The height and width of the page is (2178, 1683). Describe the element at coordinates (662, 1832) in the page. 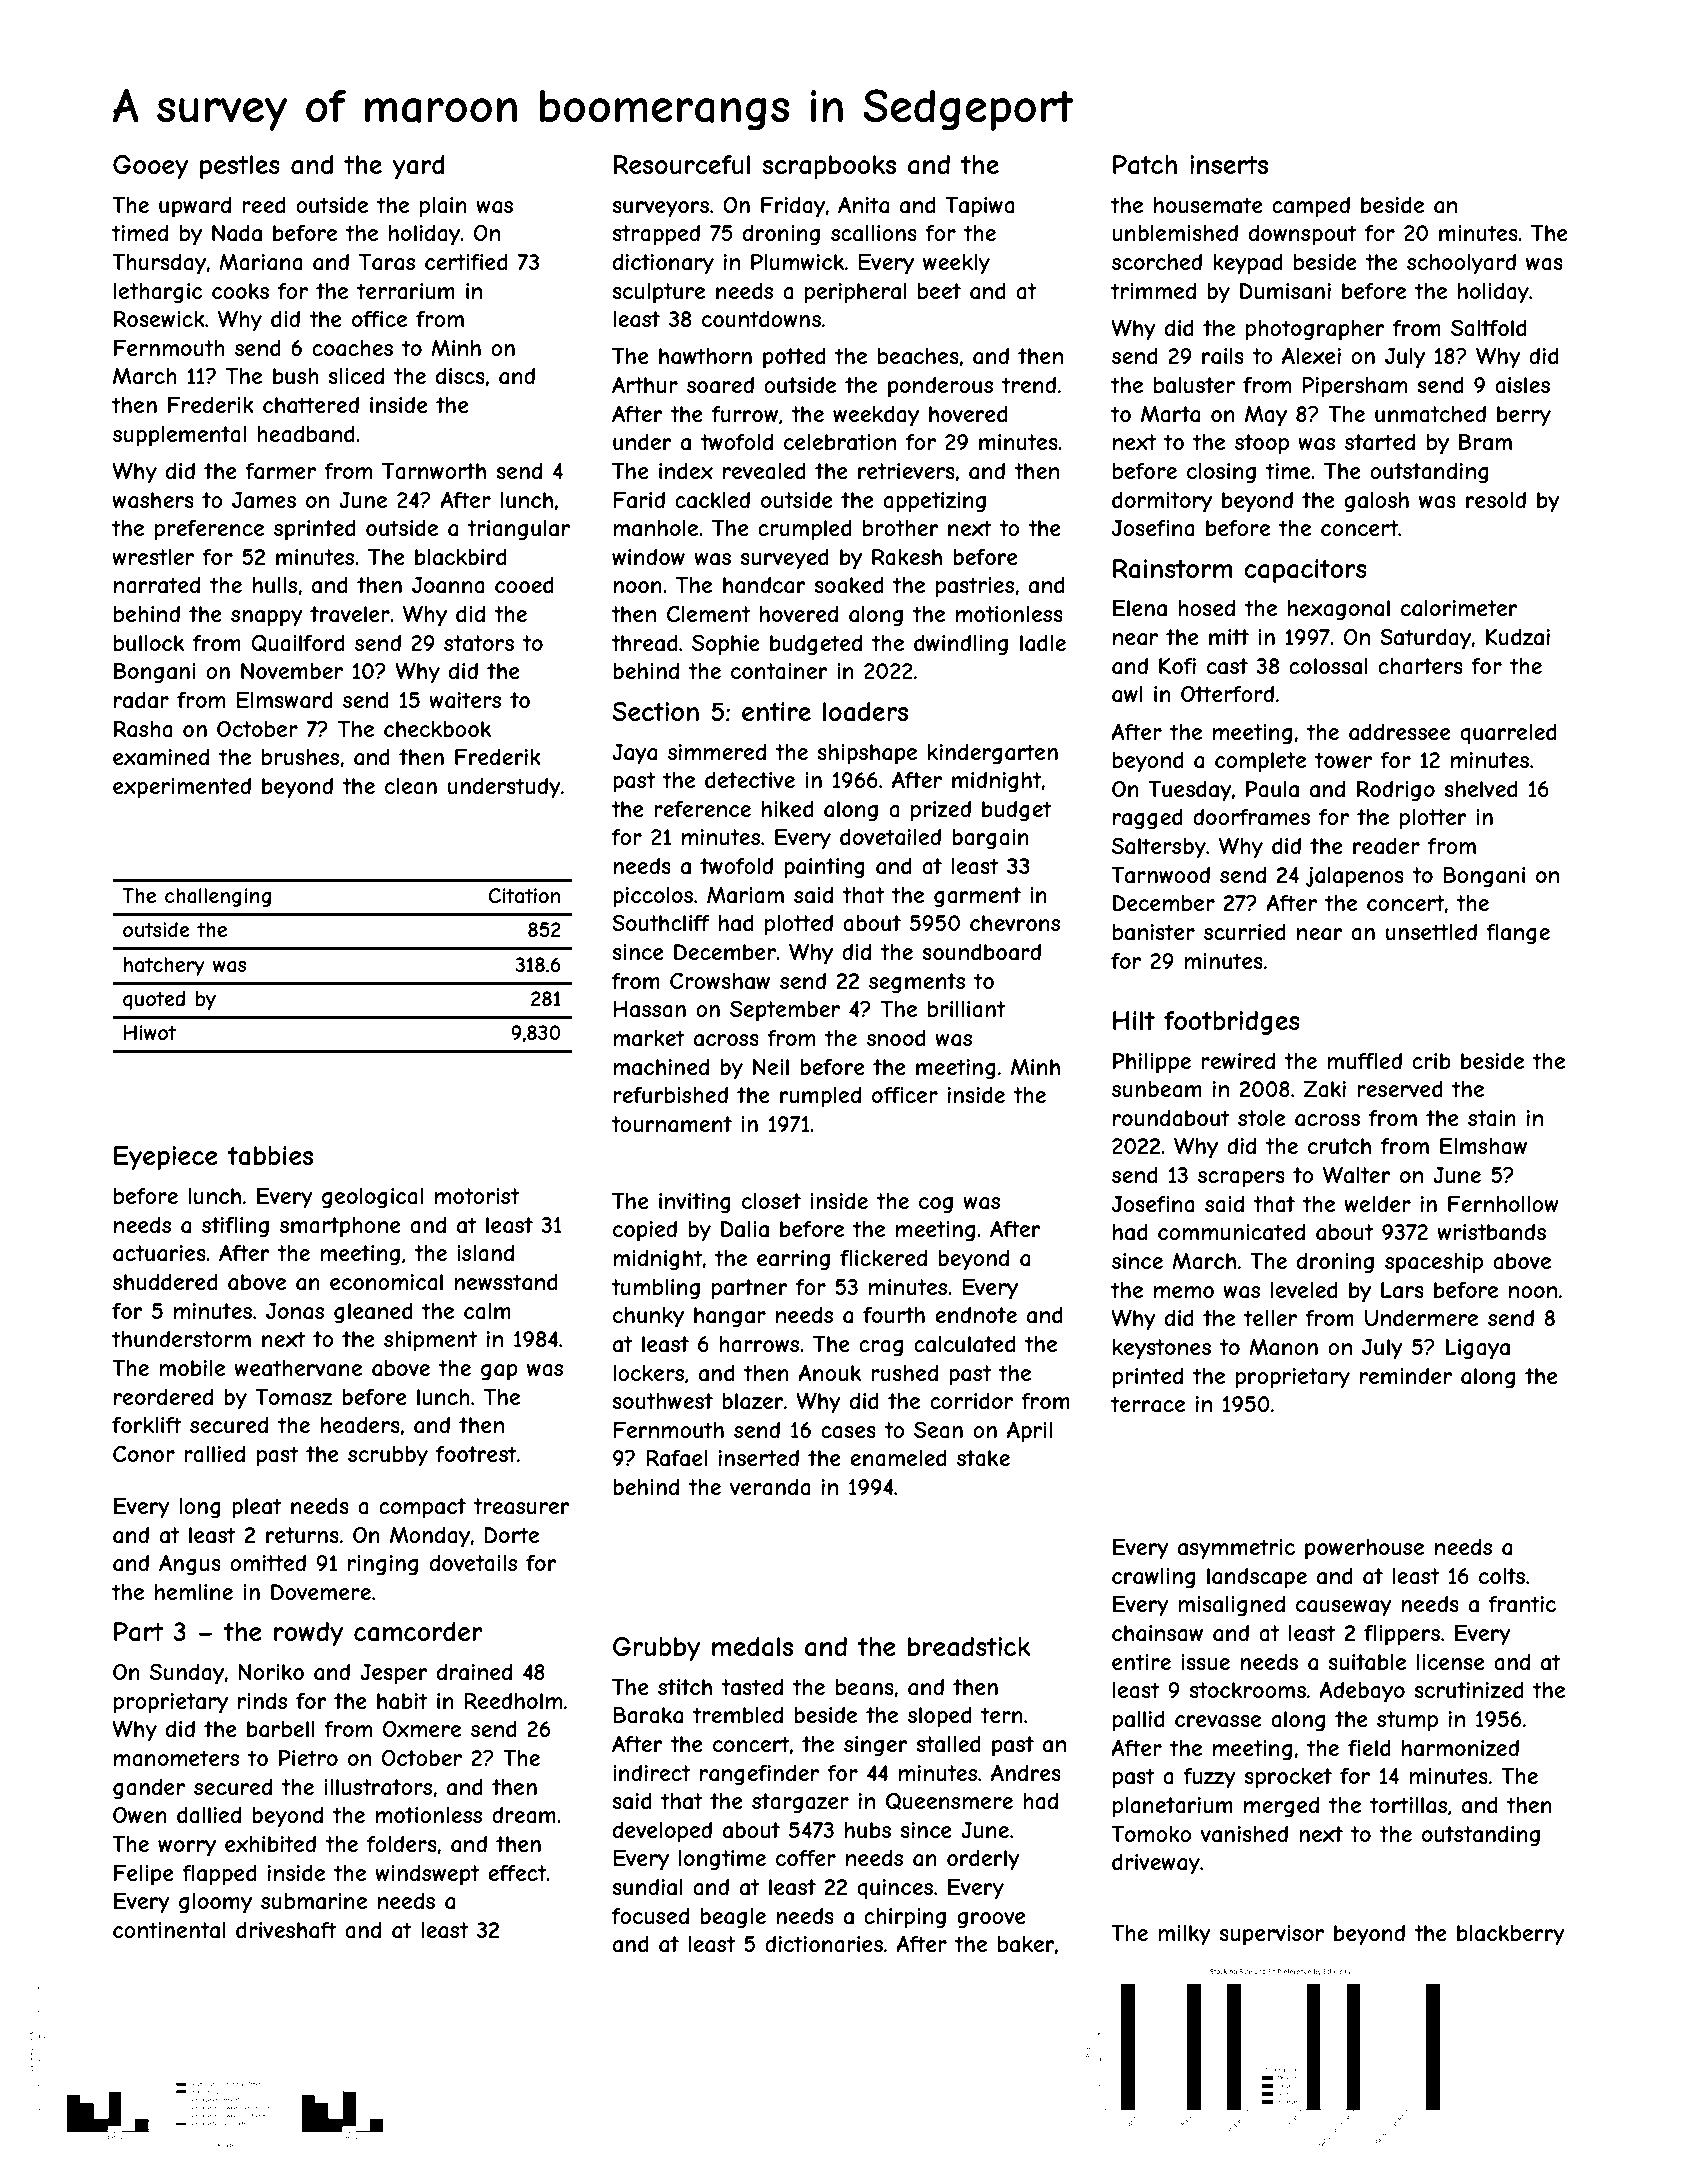

I see `developed` at that location.
